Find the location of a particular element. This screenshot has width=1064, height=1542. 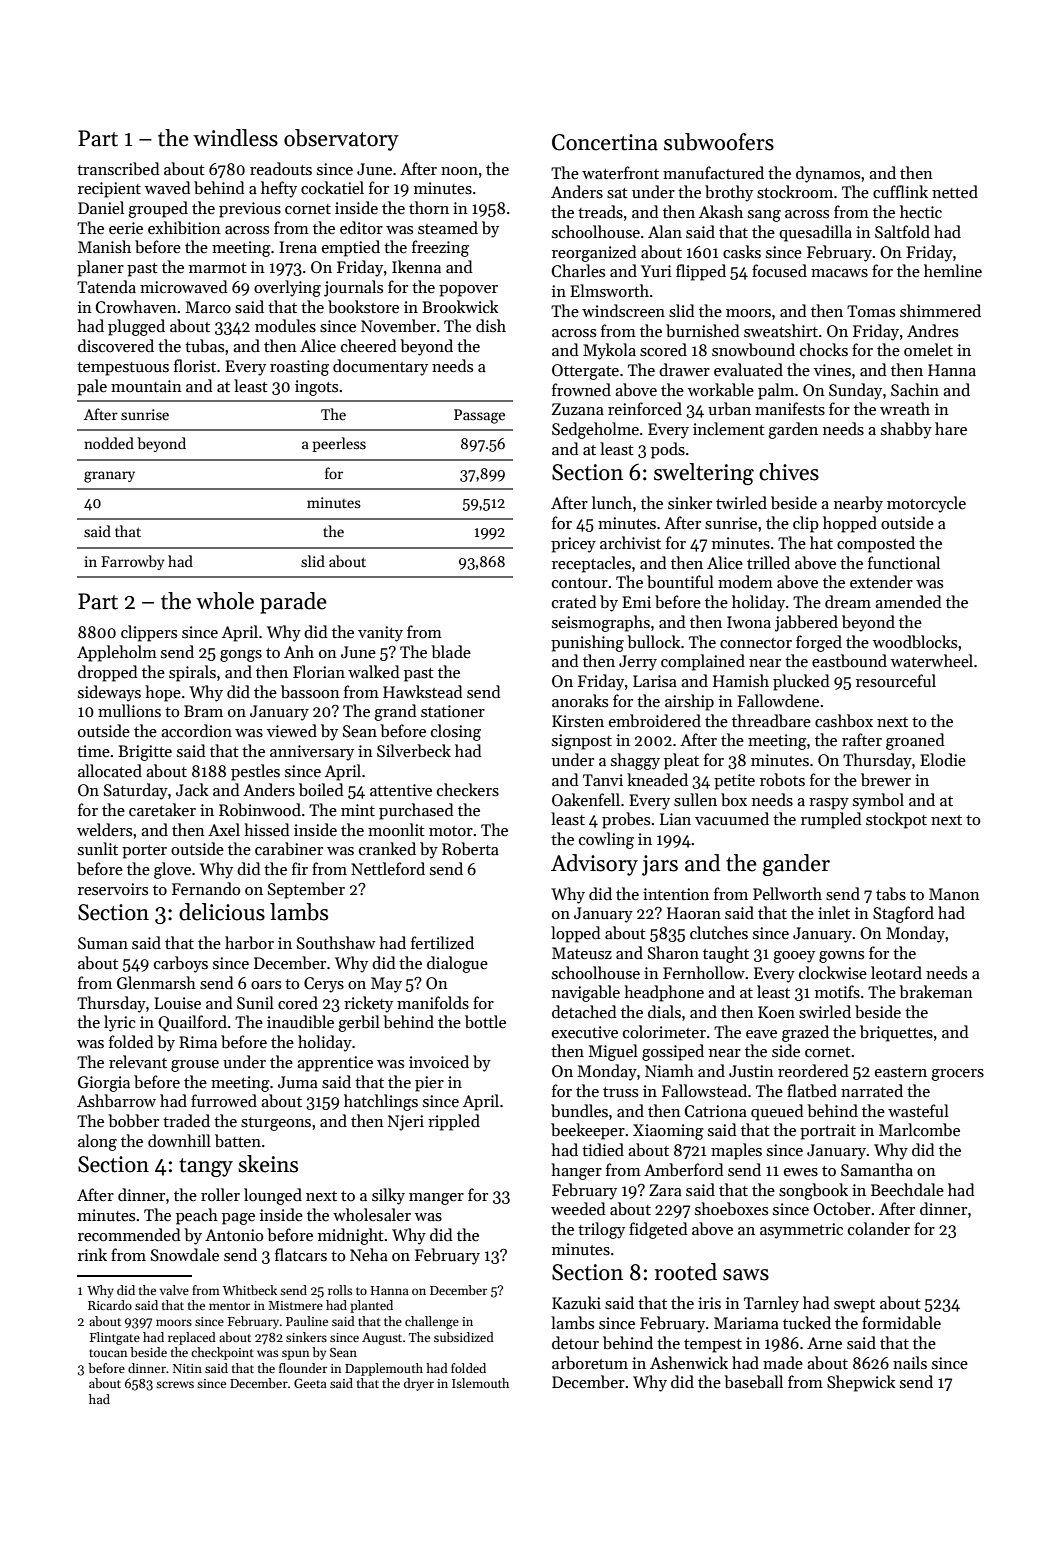

Concertina is located at coordinates (605, 142).
